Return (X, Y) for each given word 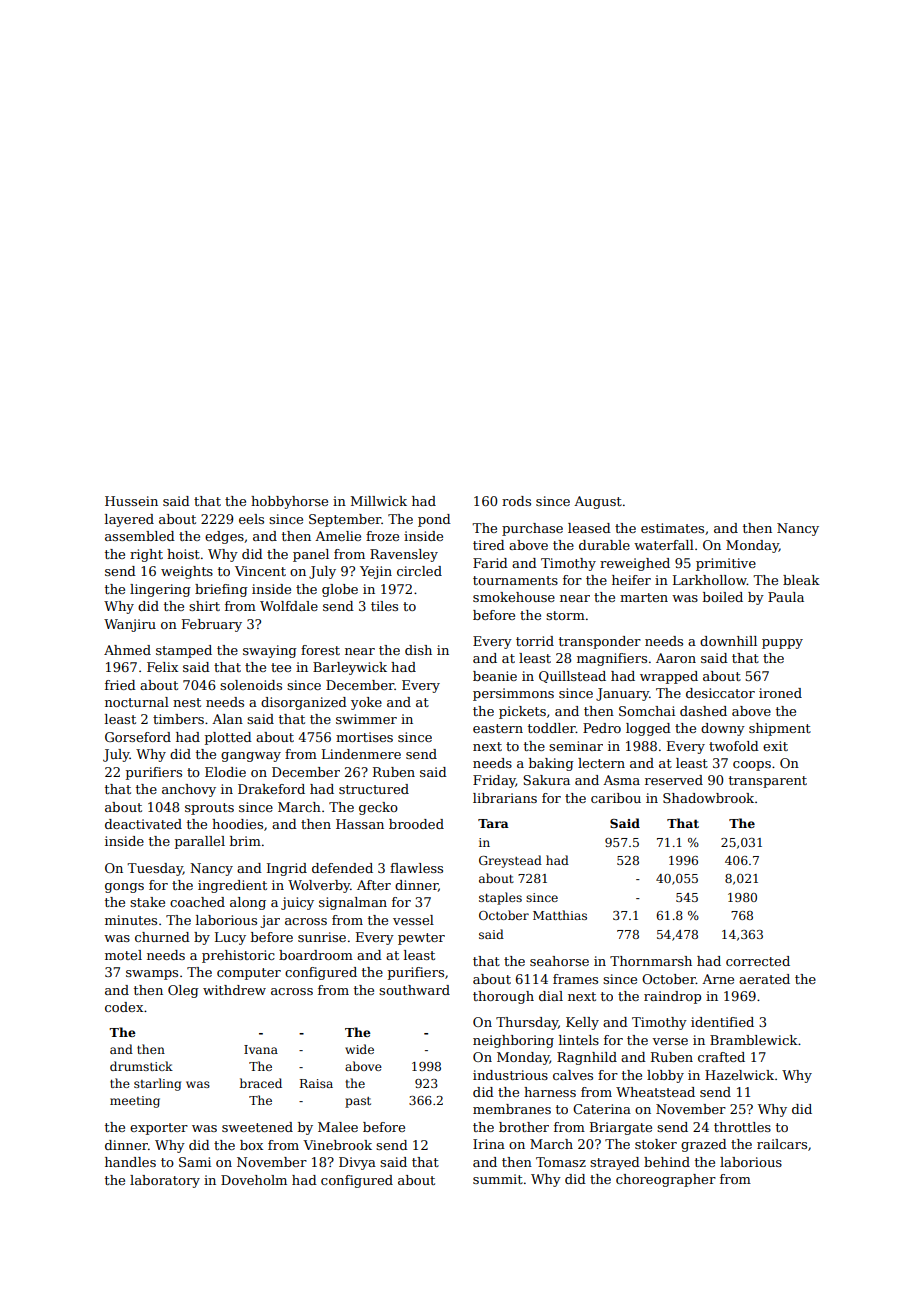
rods (516, 501)
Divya (357, 1163)
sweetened (257, 1127)
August (598, 502)
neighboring (513, 1041)
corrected (758, 961)
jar (270, 921)
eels (251, 519)
